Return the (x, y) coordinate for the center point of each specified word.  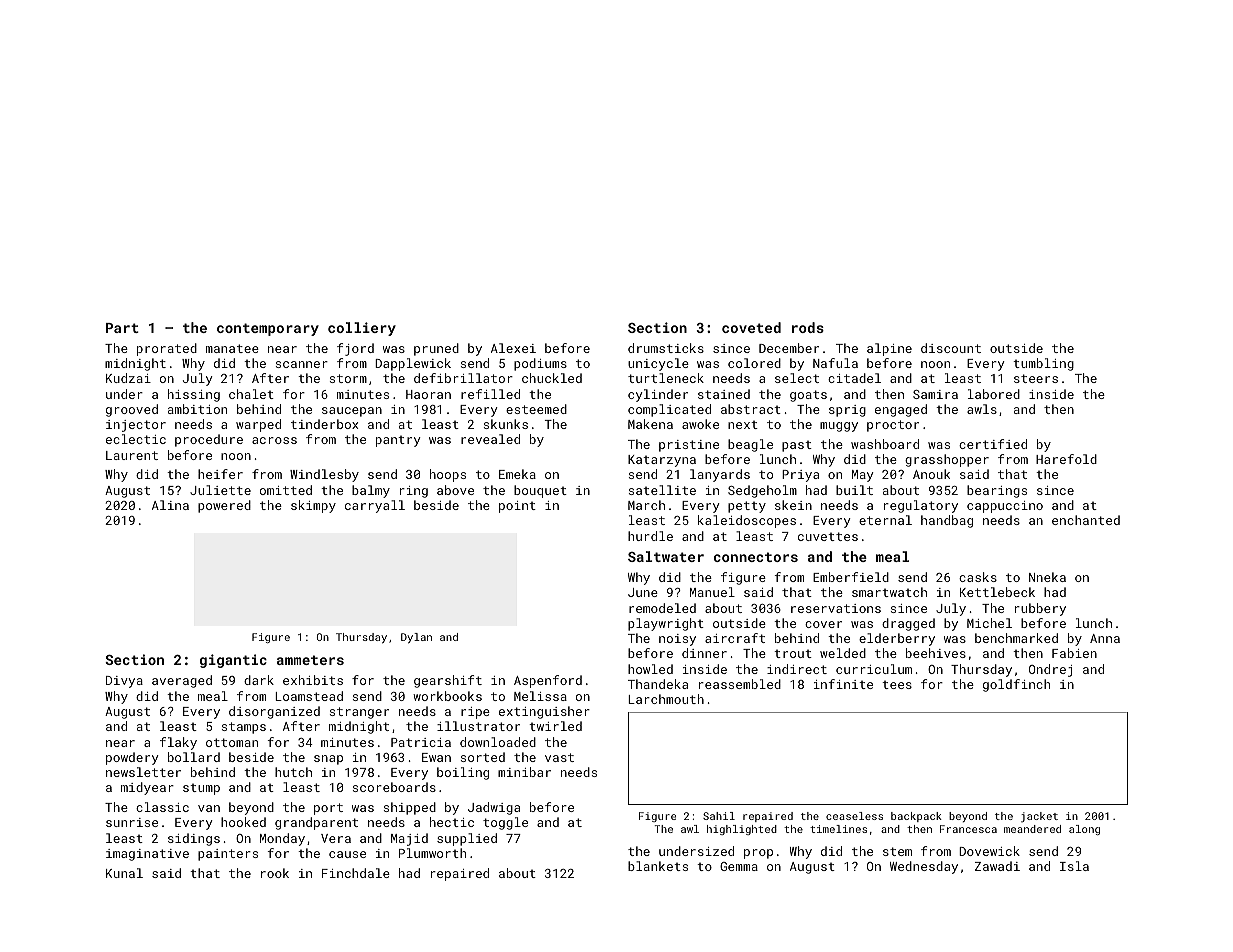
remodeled (662, 608)
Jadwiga (494, 808)
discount (951, 348)
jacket (1039, 817)
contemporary (268, 329)
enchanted (1086, 520)
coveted (751, 327)
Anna (1105, 638)
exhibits (313, 680)
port (328, 809)
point (517, 507)
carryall (375, 506)
